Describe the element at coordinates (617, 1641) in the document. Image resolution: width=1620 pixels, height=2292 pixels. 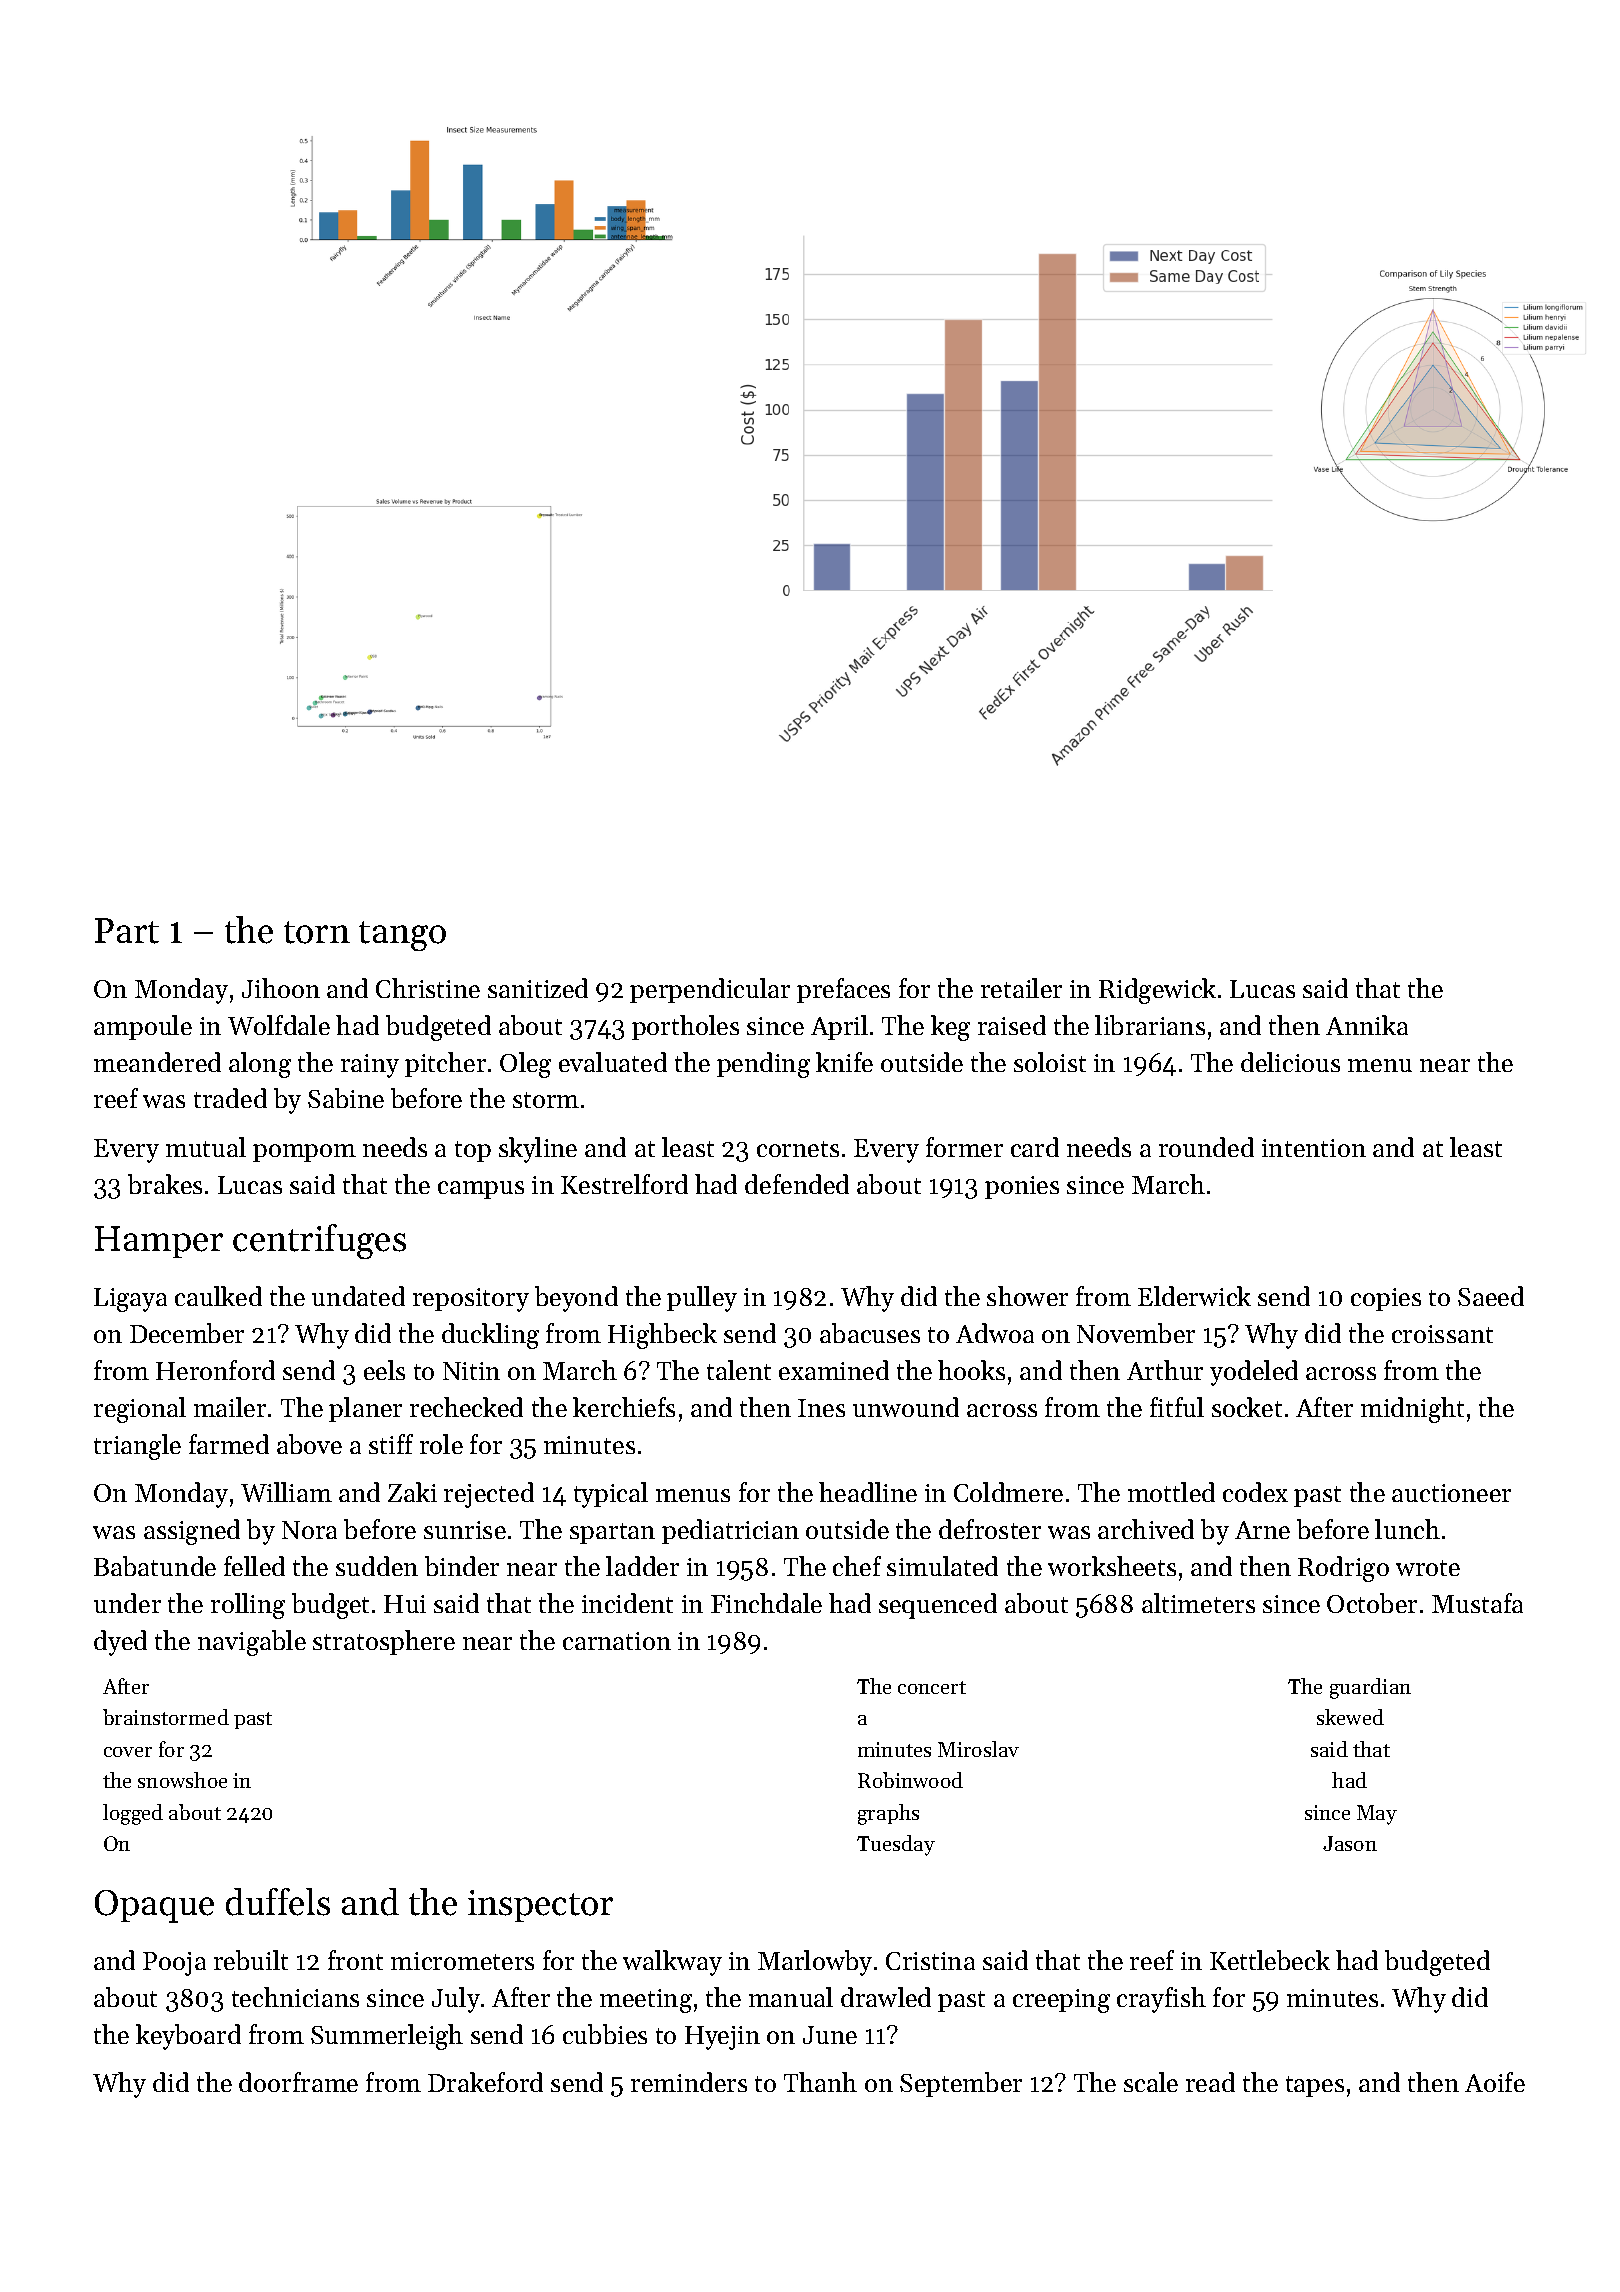
I see `carnation` at that location.
